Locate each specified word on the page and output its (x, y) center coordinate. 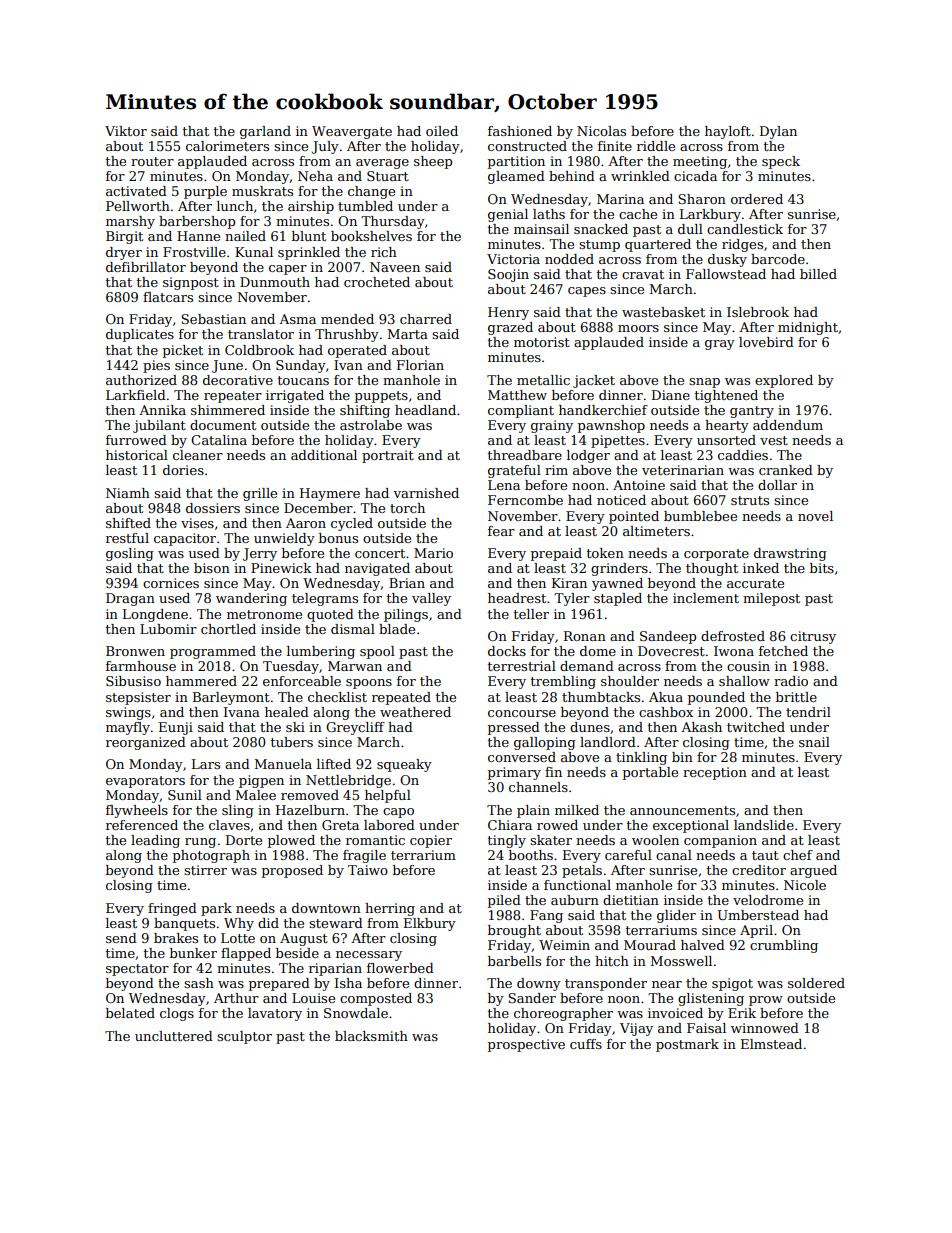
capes (587, 292)
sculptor (244, 1037)
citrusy (813, 637)
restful (127, 538)
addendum (788, 425)
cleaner (198, 455)
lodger (588, 456)
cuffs (586, 1044)
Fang (546, 916)
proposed (292, 871)
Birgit (124, 237)
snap (704, 383)
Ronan (585, 636)
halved (703, 945)
